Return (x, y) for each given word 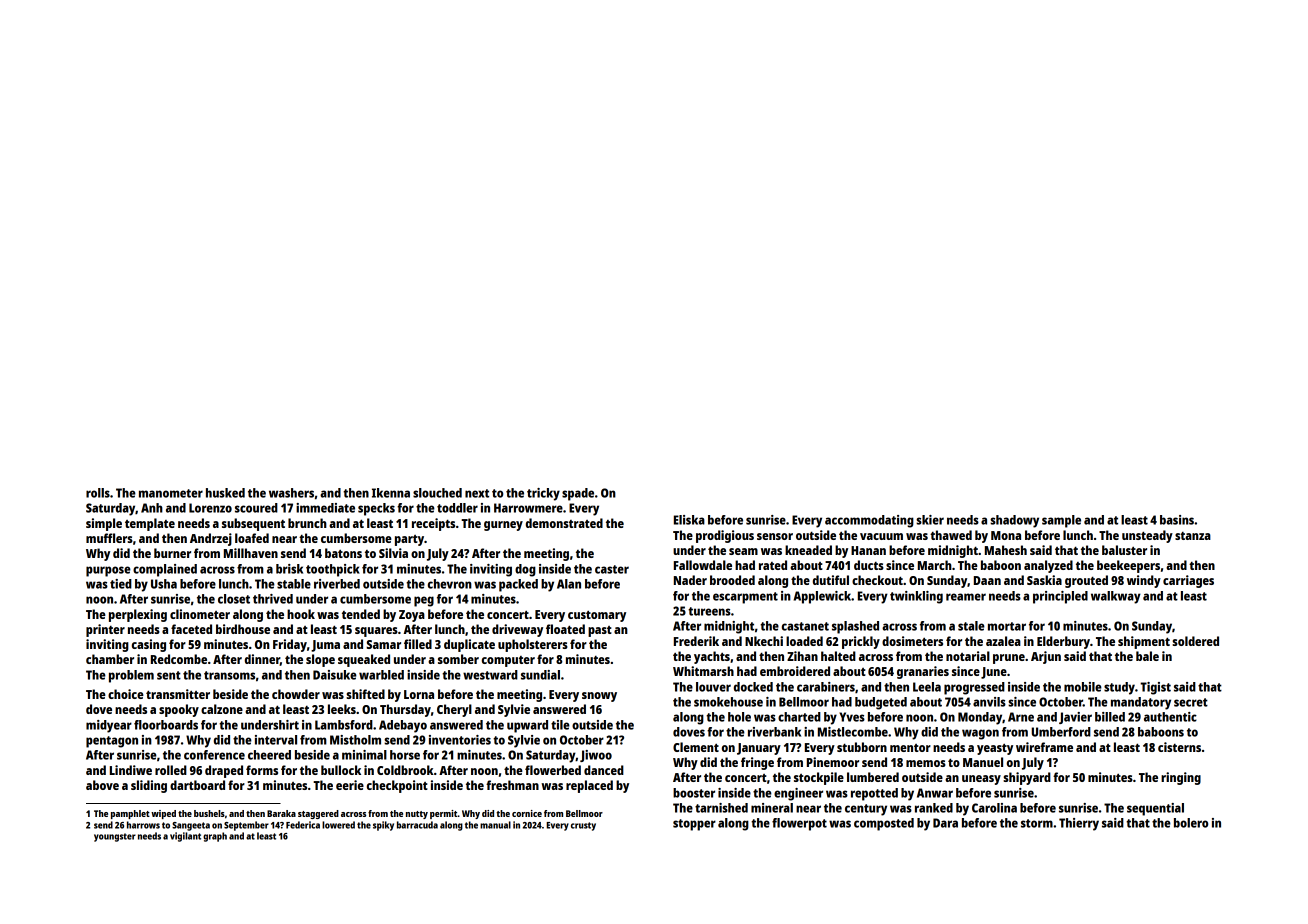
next (477, 493)
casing (149, 645)
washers (291, 493)
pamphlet (130, 814)
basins (1177, 520)
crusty (583, 826)
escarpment (745, 598)
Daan (987, 580)
